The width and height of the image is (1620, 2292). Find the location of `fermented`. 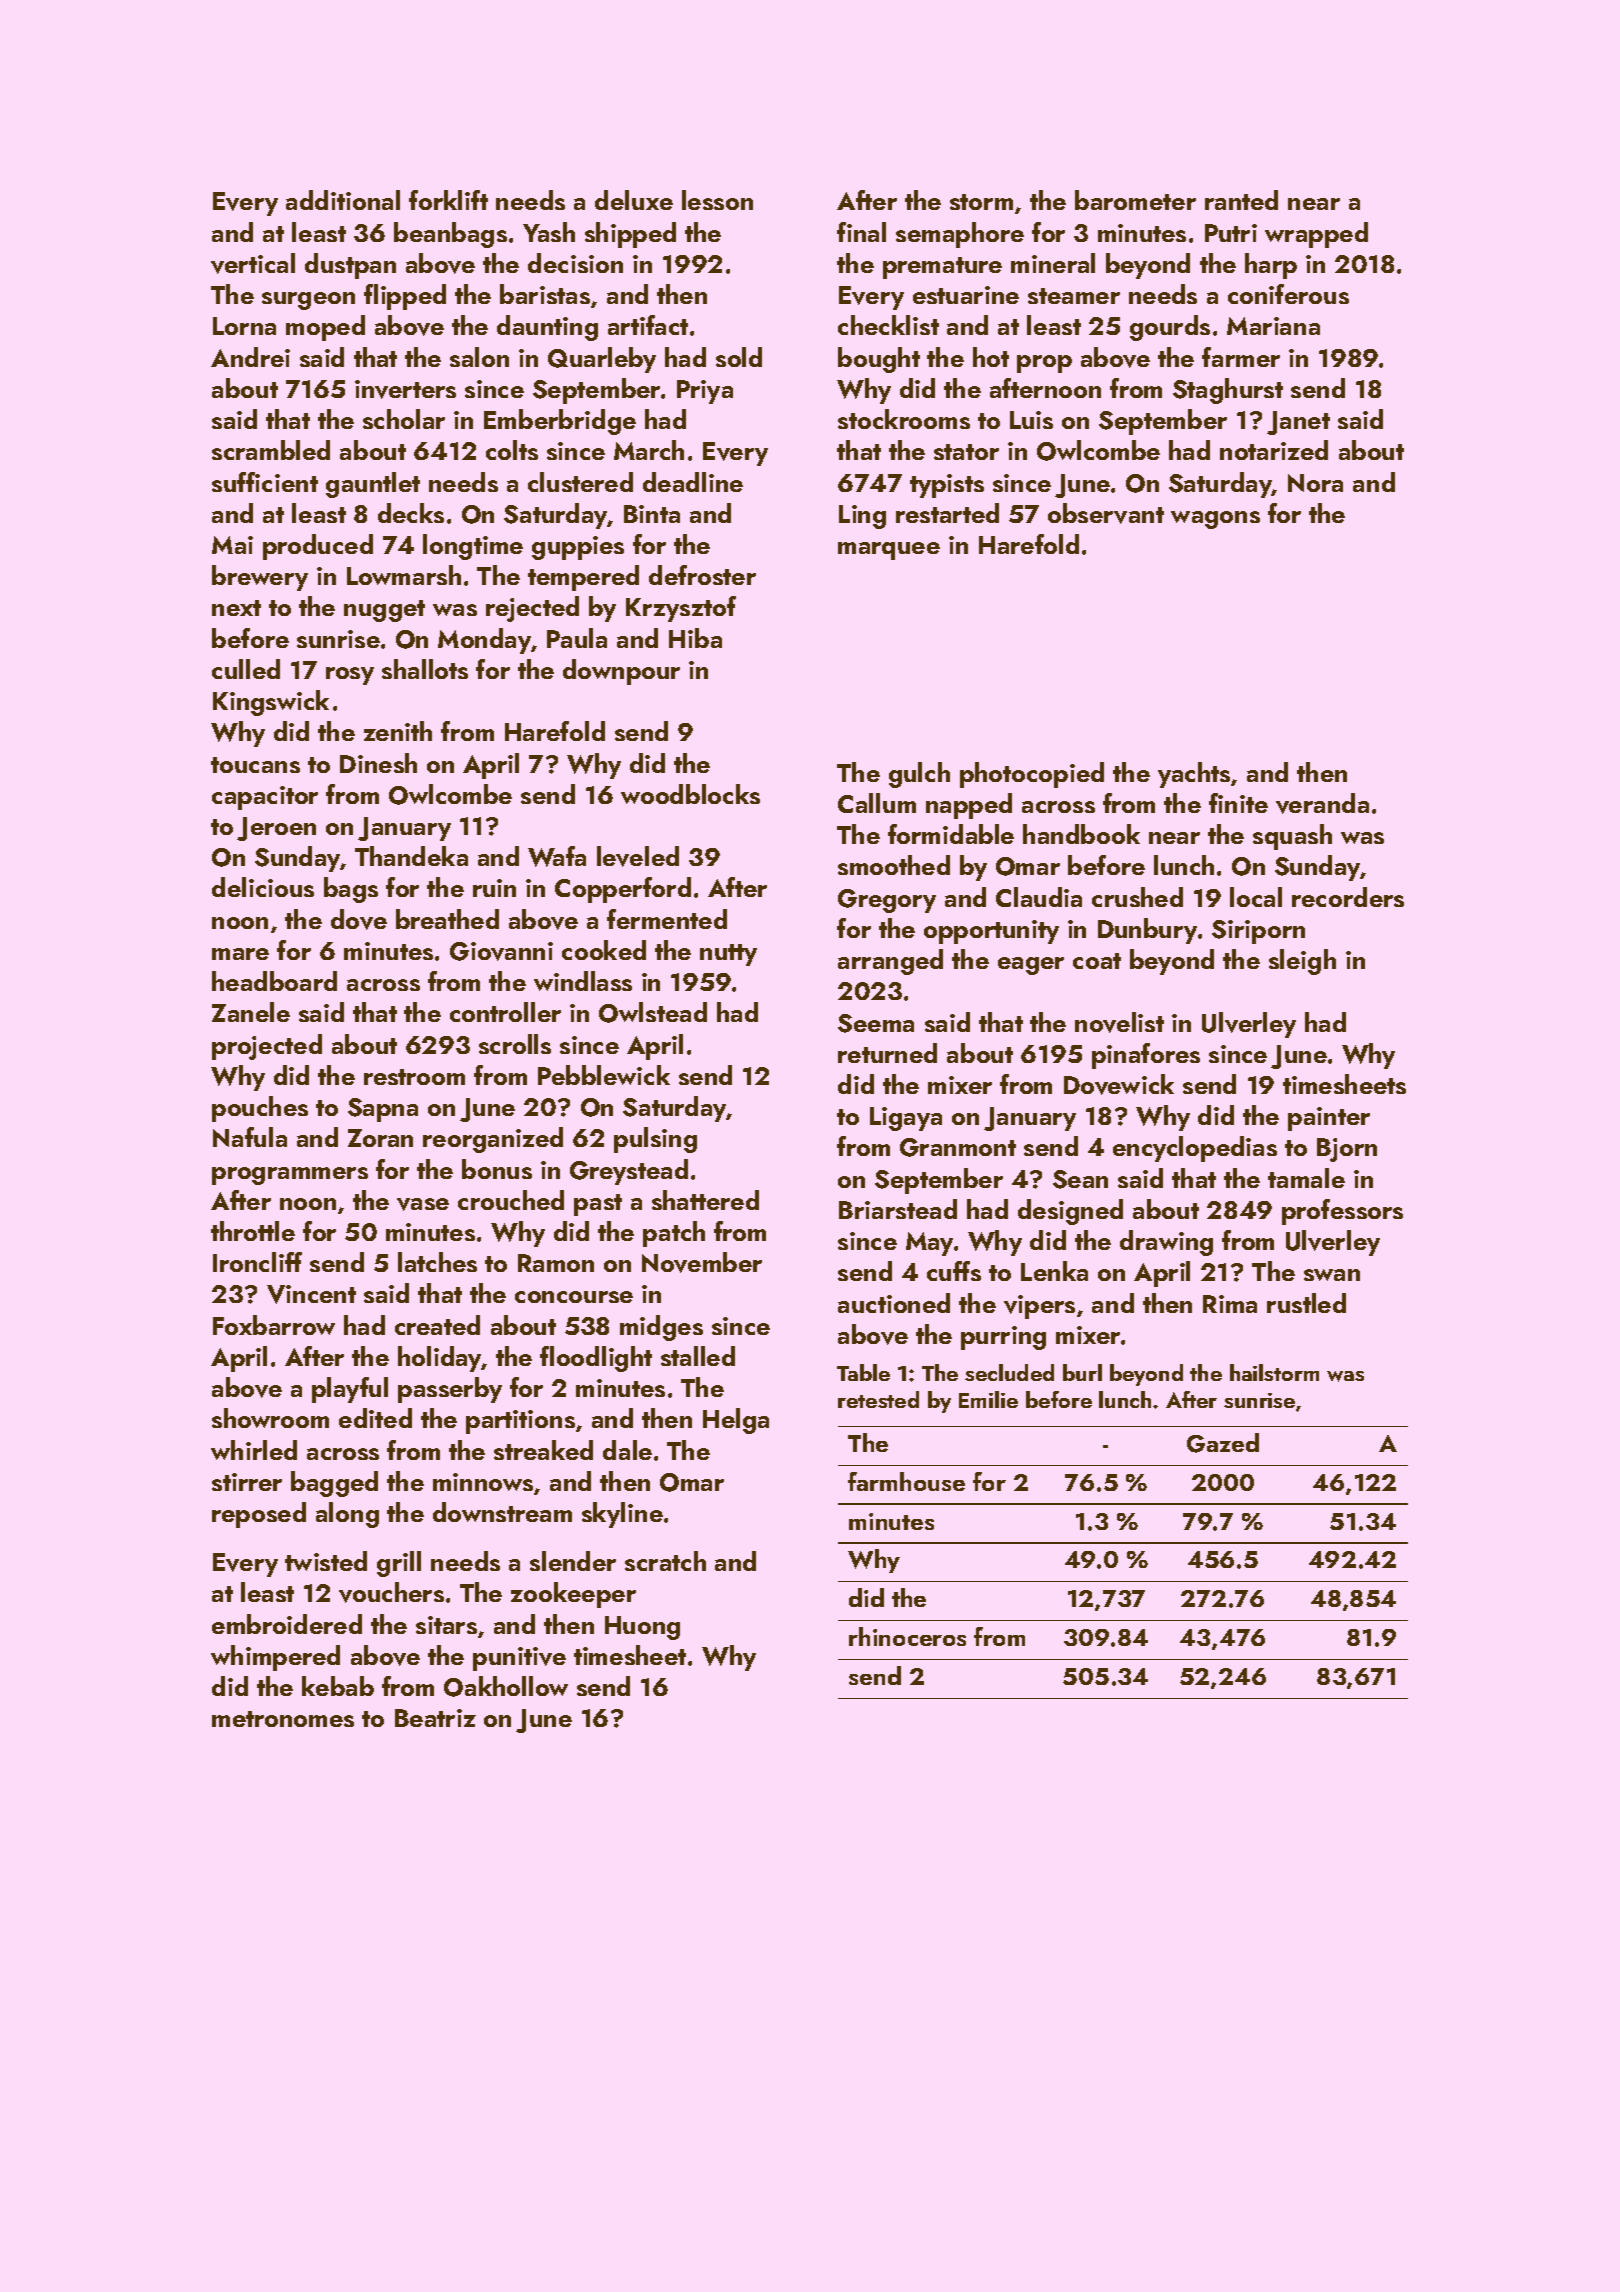

fermented is located at coordinates (667, 919).
